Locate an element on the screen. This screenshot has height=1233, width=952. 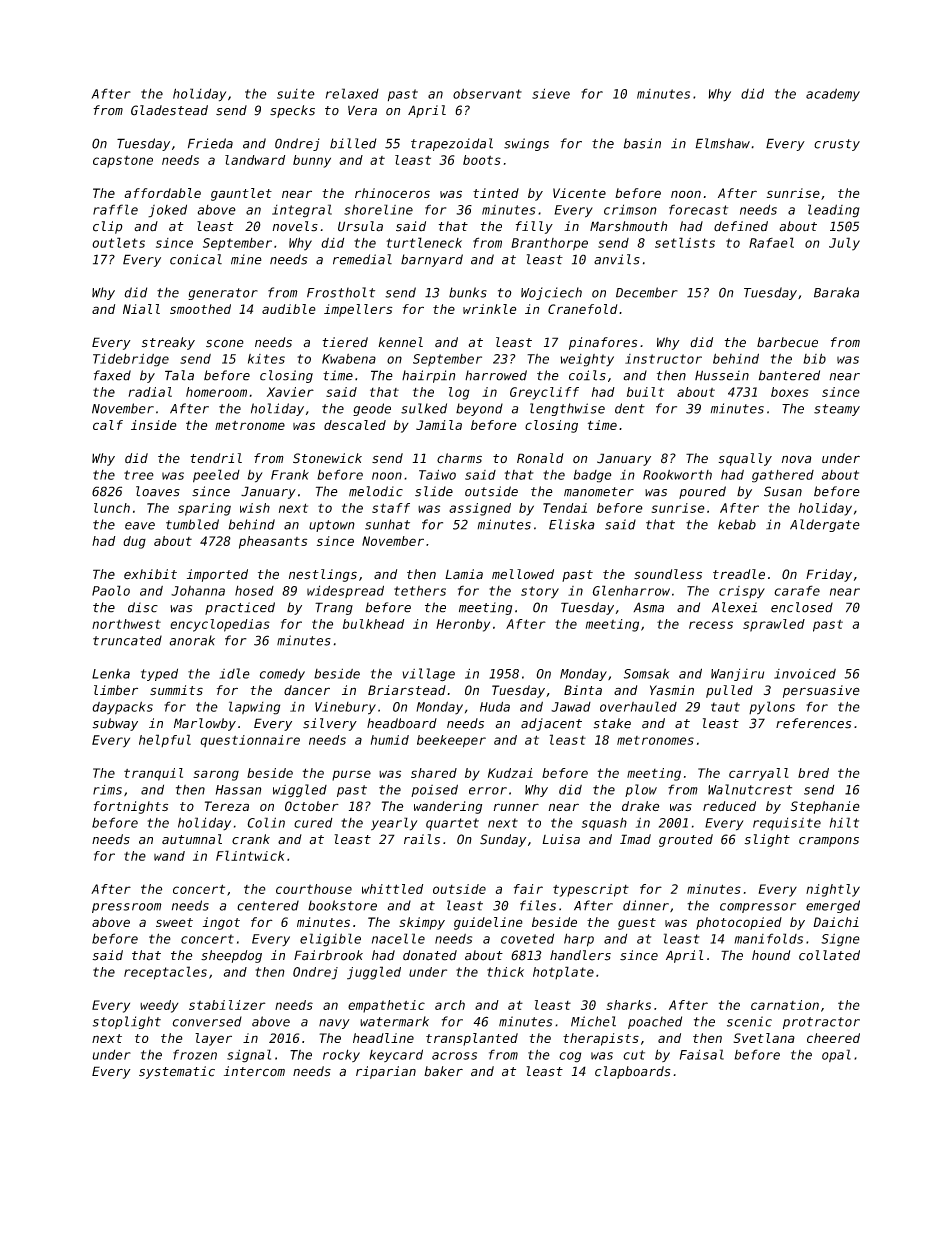
raffle is located at coordinates (115, 209).
